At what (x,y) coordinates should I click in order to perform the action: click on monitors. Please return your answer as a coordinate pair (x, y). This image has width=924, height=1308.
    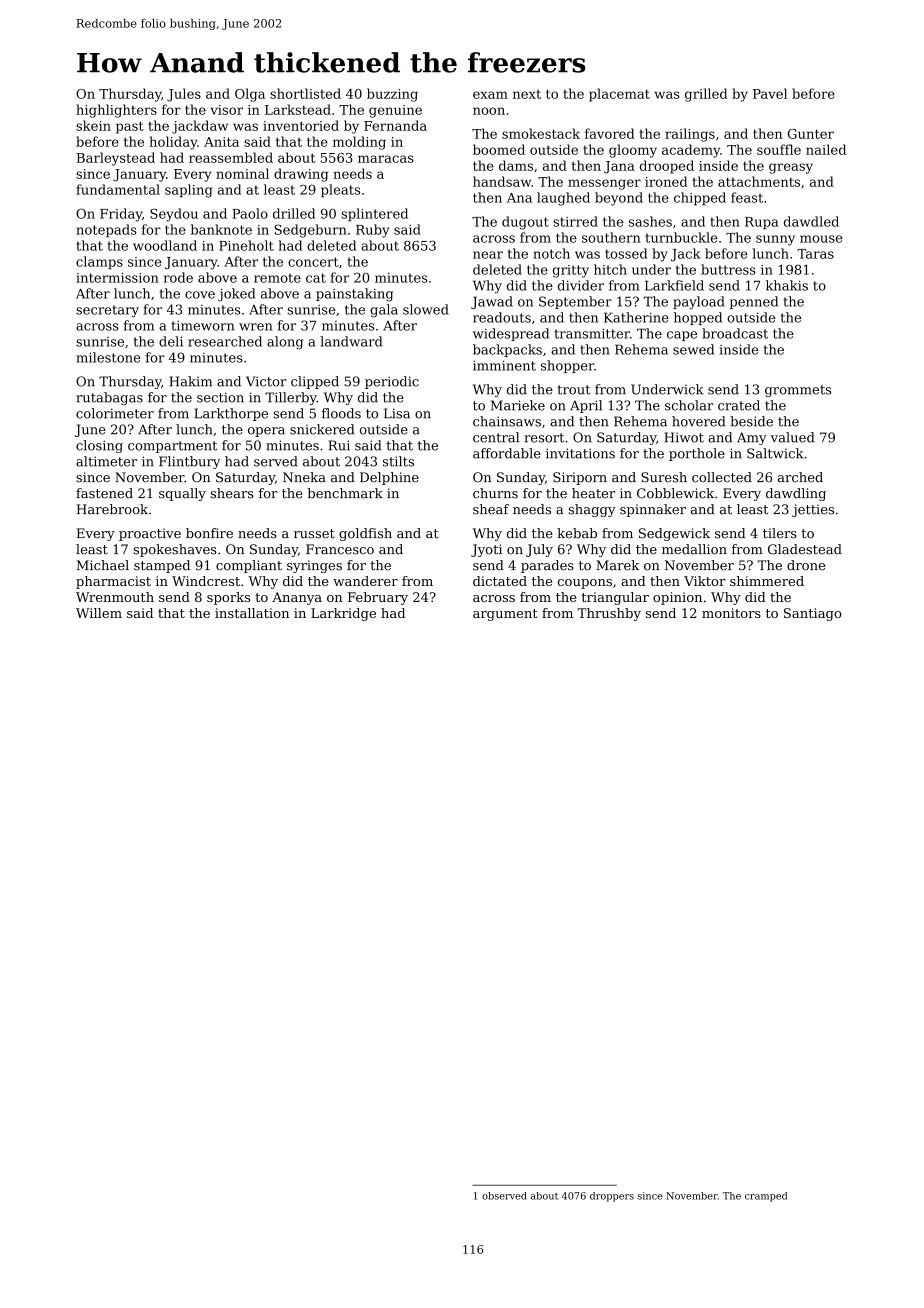
    Looking at the image, I should click on (731, 613).
